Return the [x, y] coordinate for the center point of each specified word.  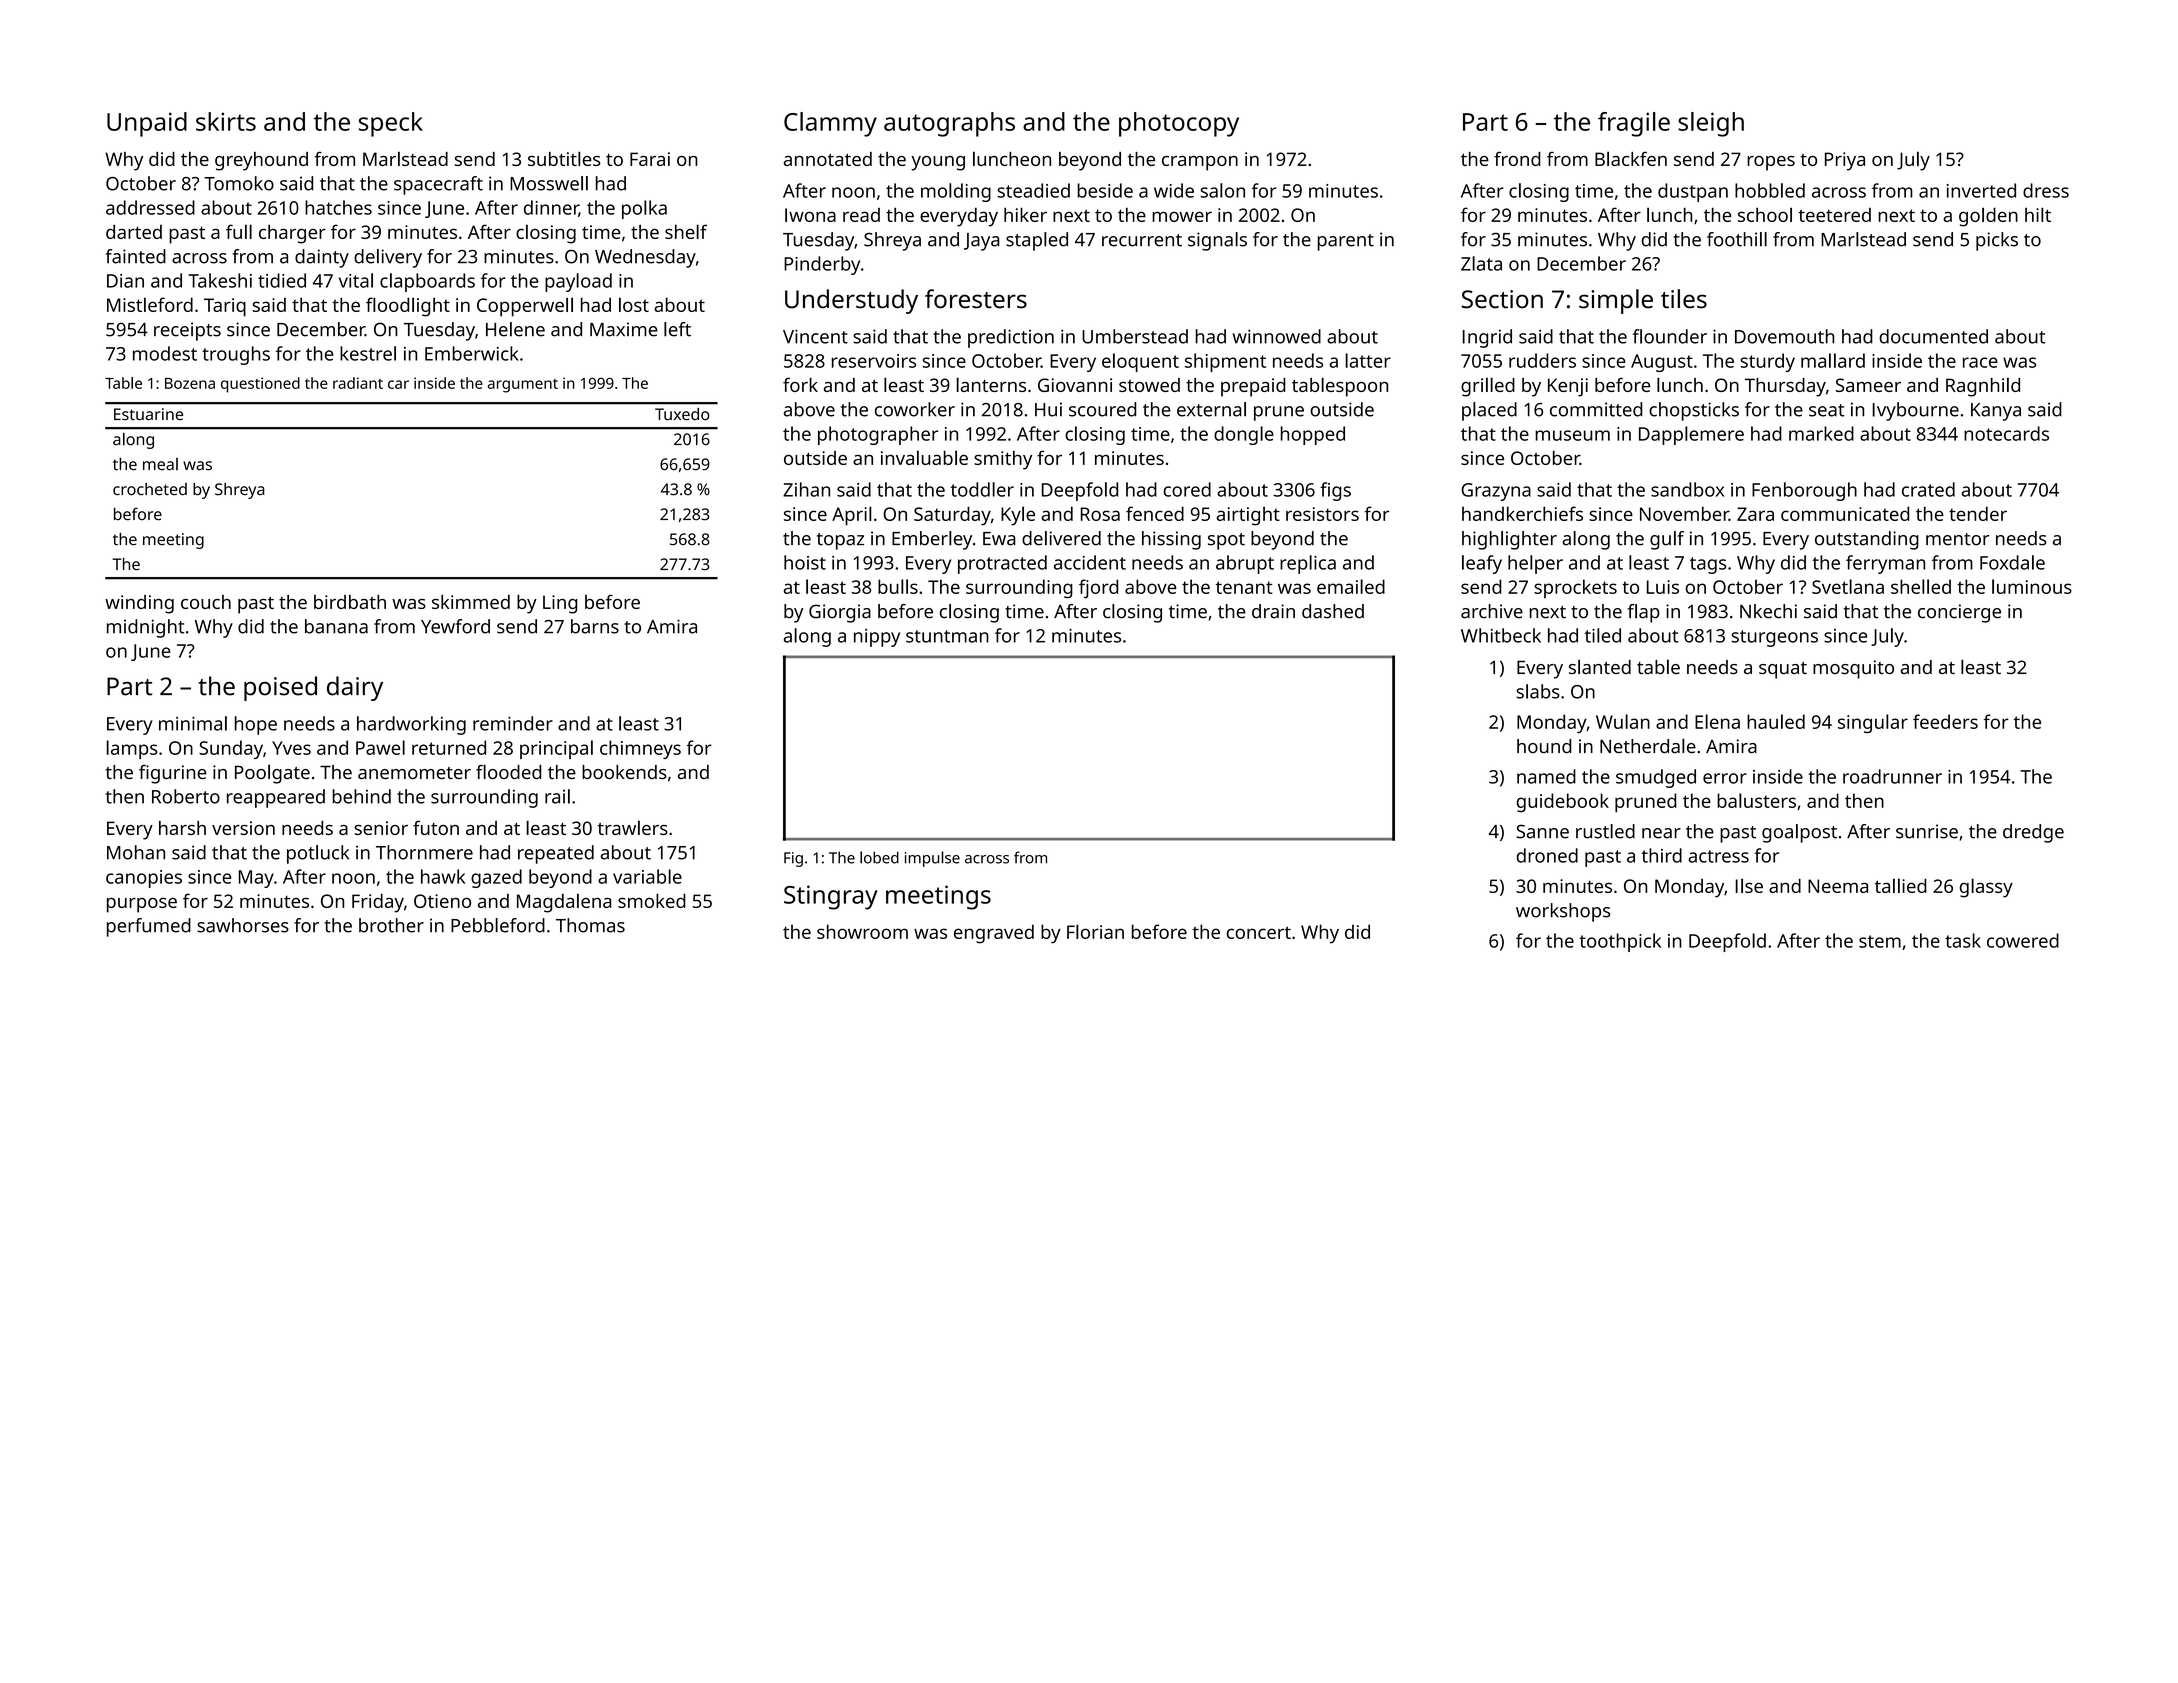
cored [1187, 489]
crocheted [150, 489]
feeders [1945, 721]
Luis [1663, 587]
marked [1821, 433]
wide [1174, 190]
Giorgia [840, 613]
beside [1105, 190]
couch [206, 602]
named [1546, 776]
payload [578, 282]
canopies [144, 879]
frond [1517, 158]
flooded [509, 771]
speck [391, 124]
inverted [1981, 190]
